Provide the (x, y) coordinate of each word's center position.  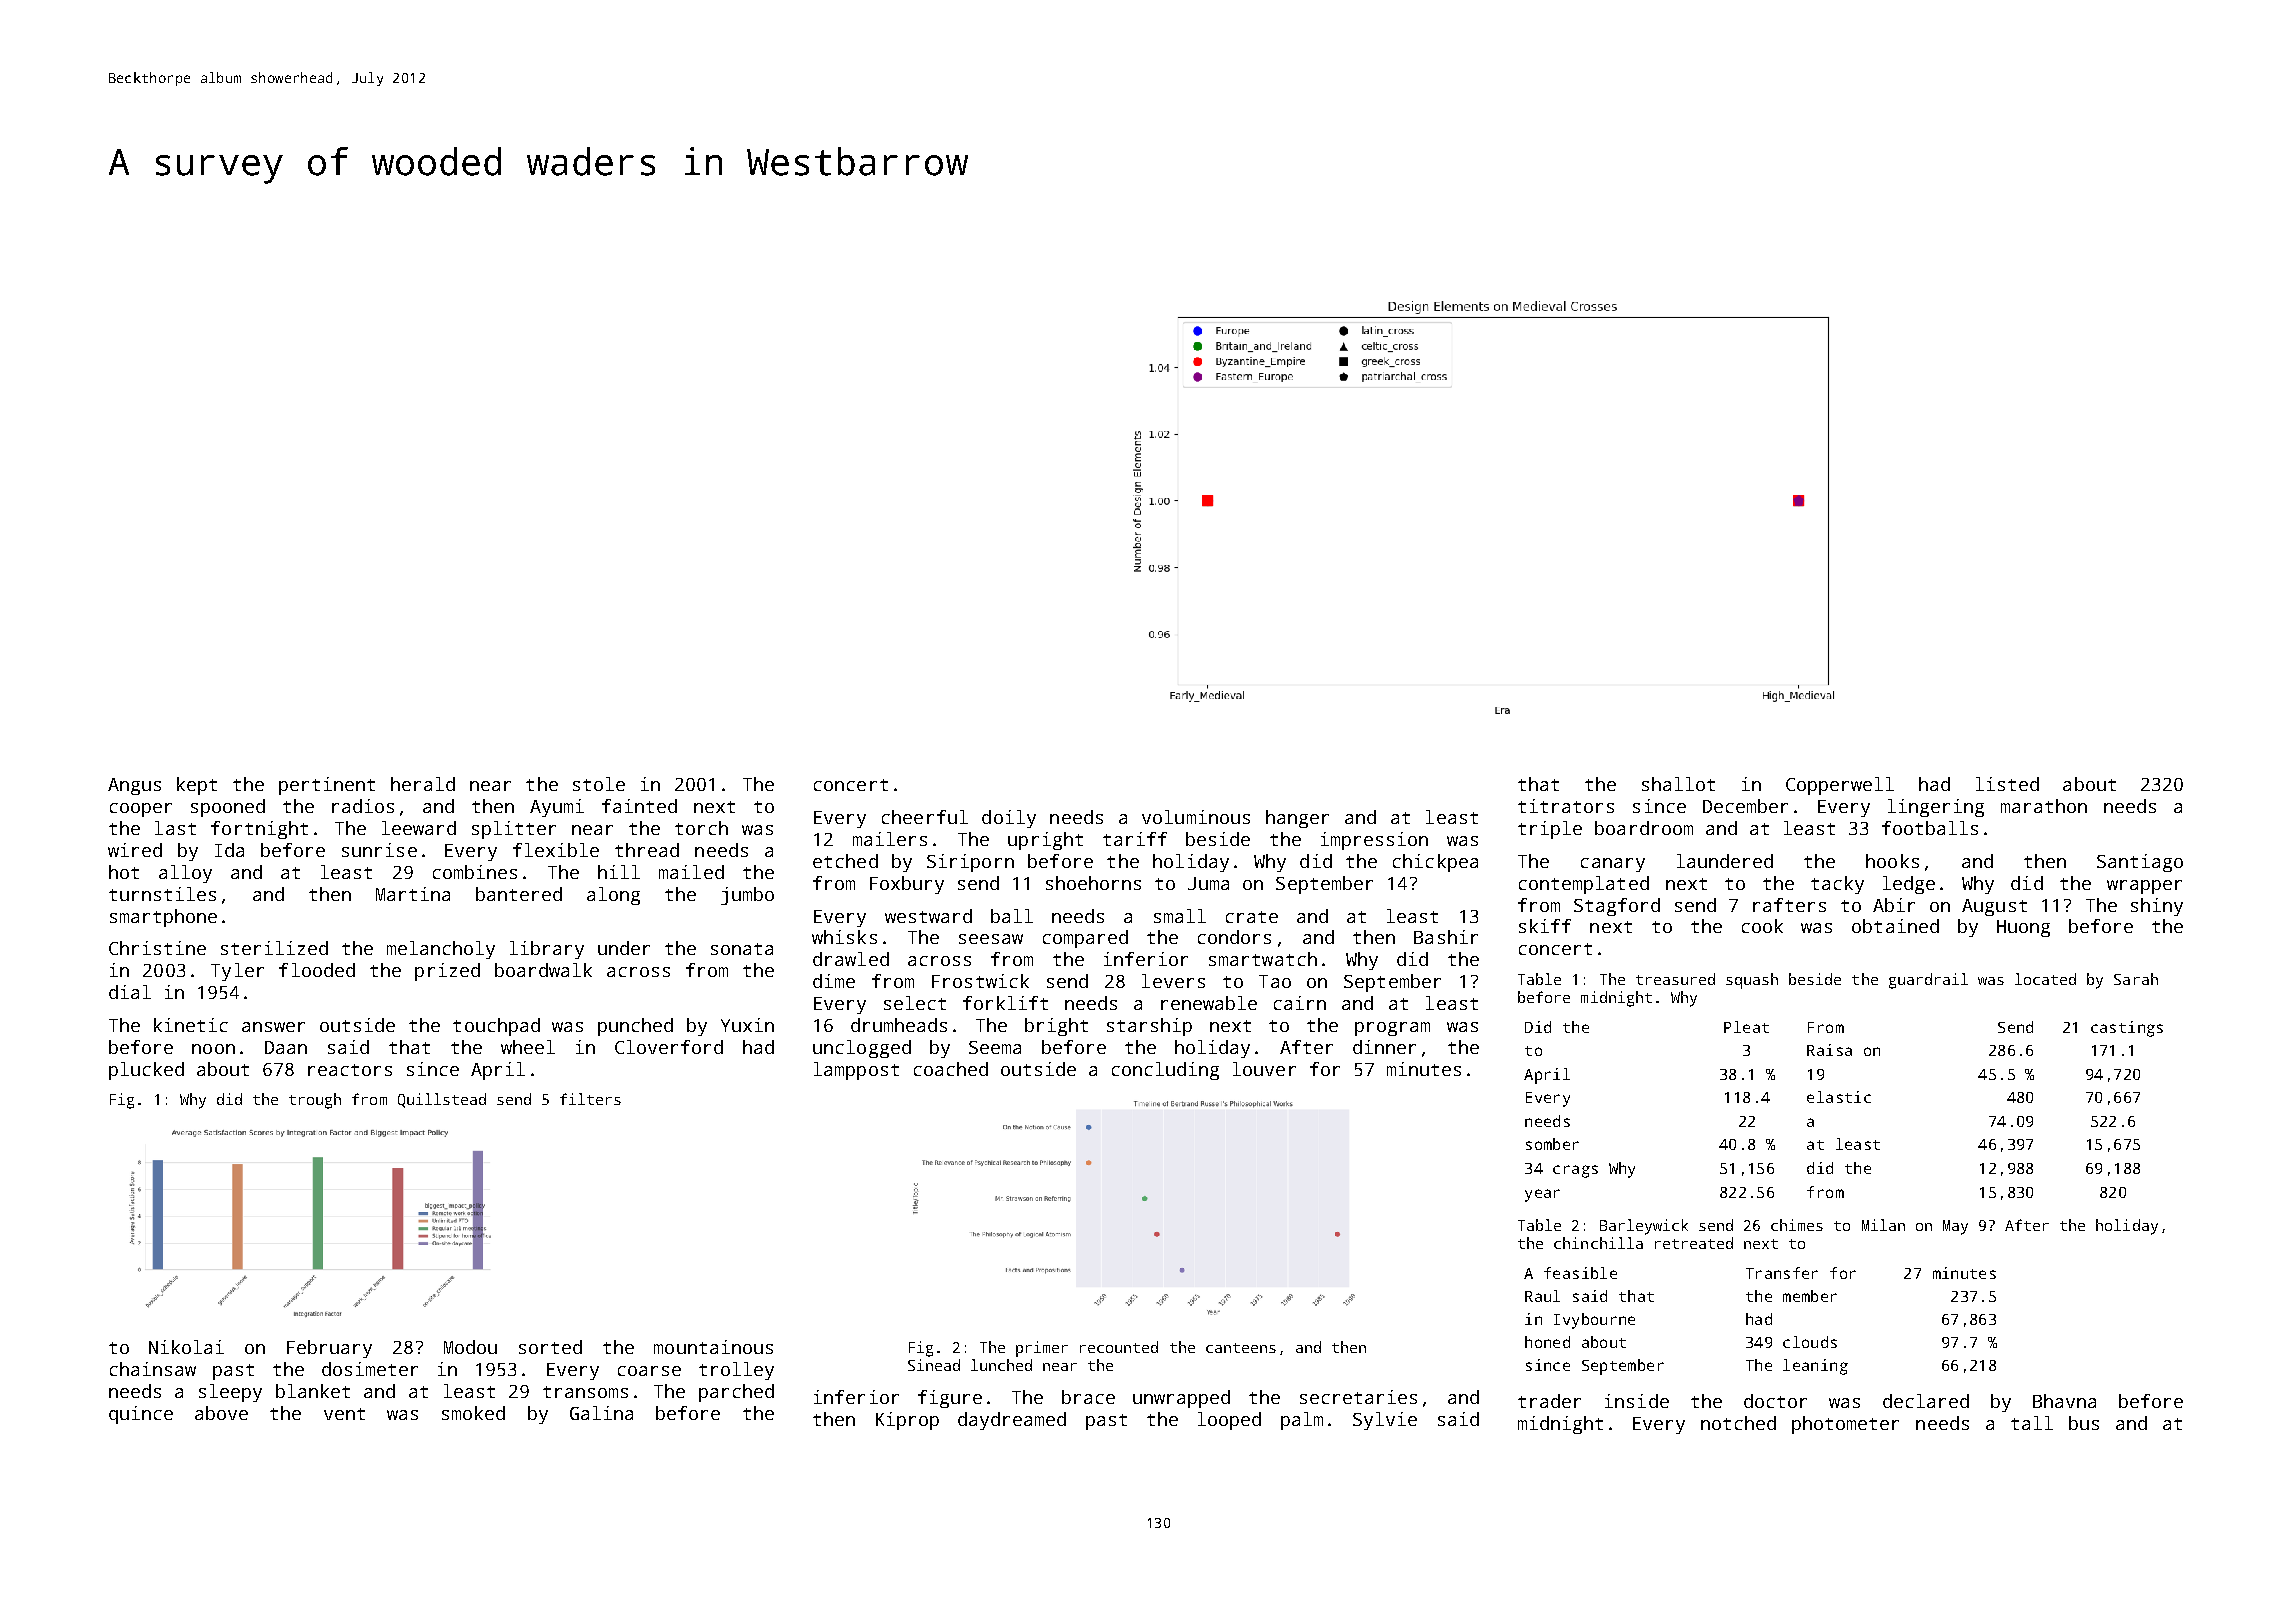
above (221, 1413)
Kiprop (907, 1421)
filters (590, 1099)
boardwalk (543, 970)
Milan (1883, 1225)
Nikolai (186, 1347)
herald (423, 784)
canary (1613, 865)
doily (1009, 819)
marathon (2044, 806)
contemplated (1584, 885)
